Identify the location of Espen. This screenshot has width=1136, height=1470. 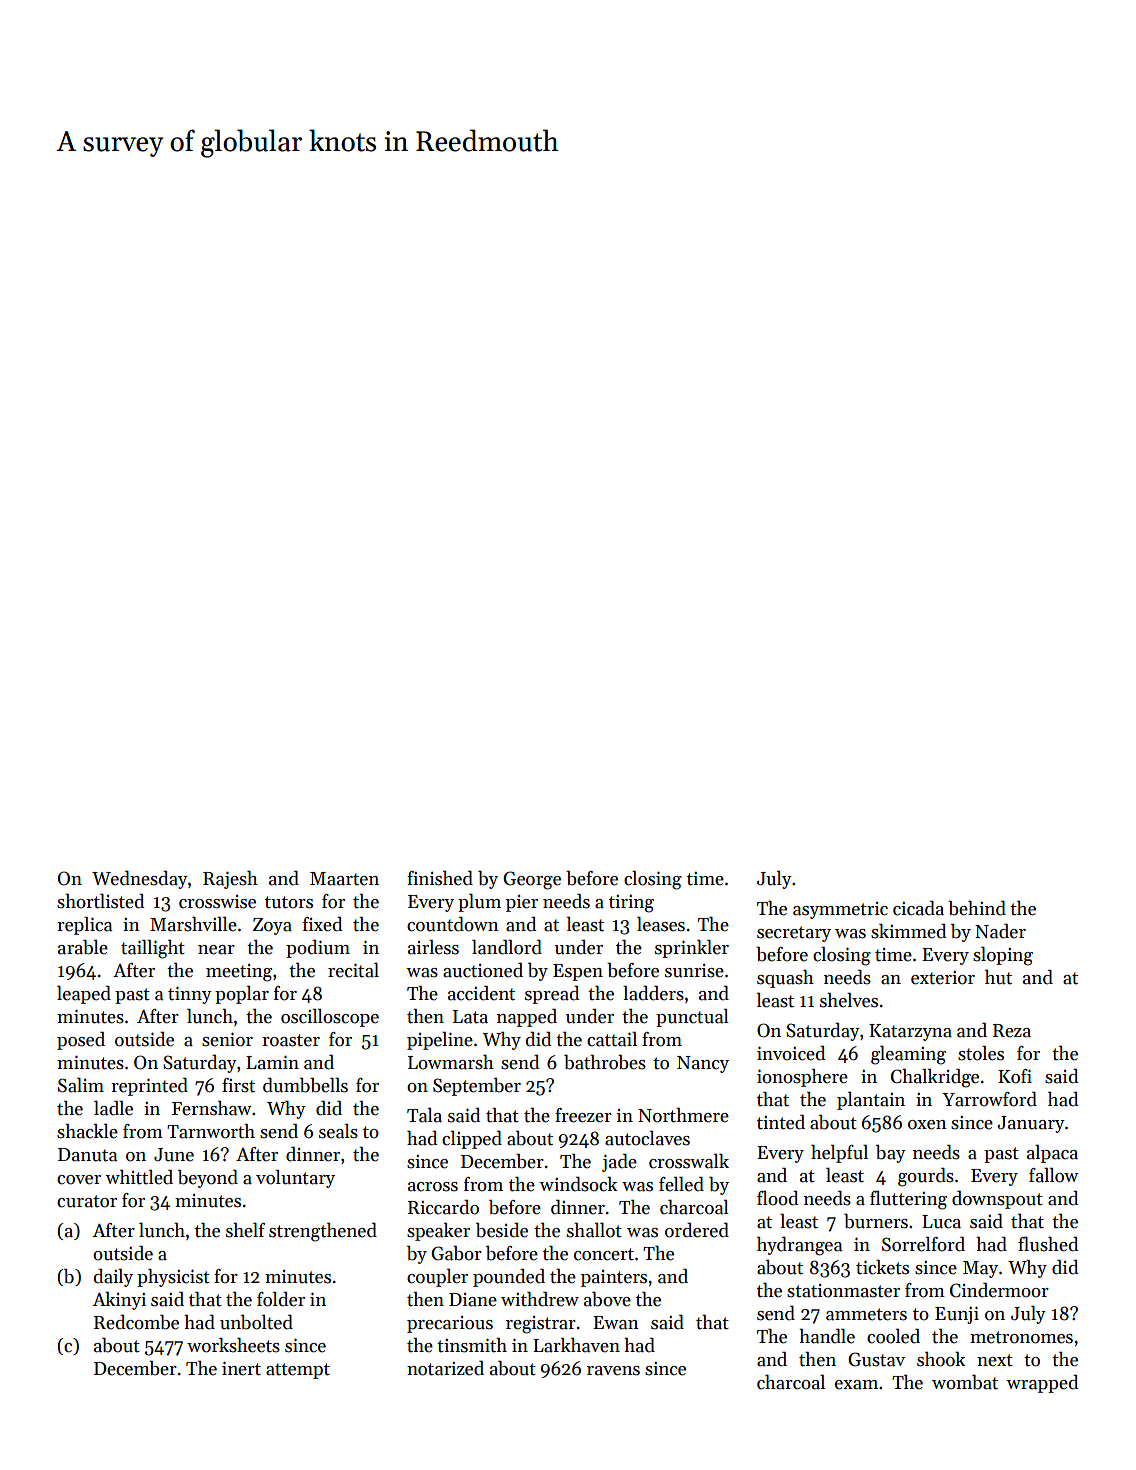
(578, 972).
